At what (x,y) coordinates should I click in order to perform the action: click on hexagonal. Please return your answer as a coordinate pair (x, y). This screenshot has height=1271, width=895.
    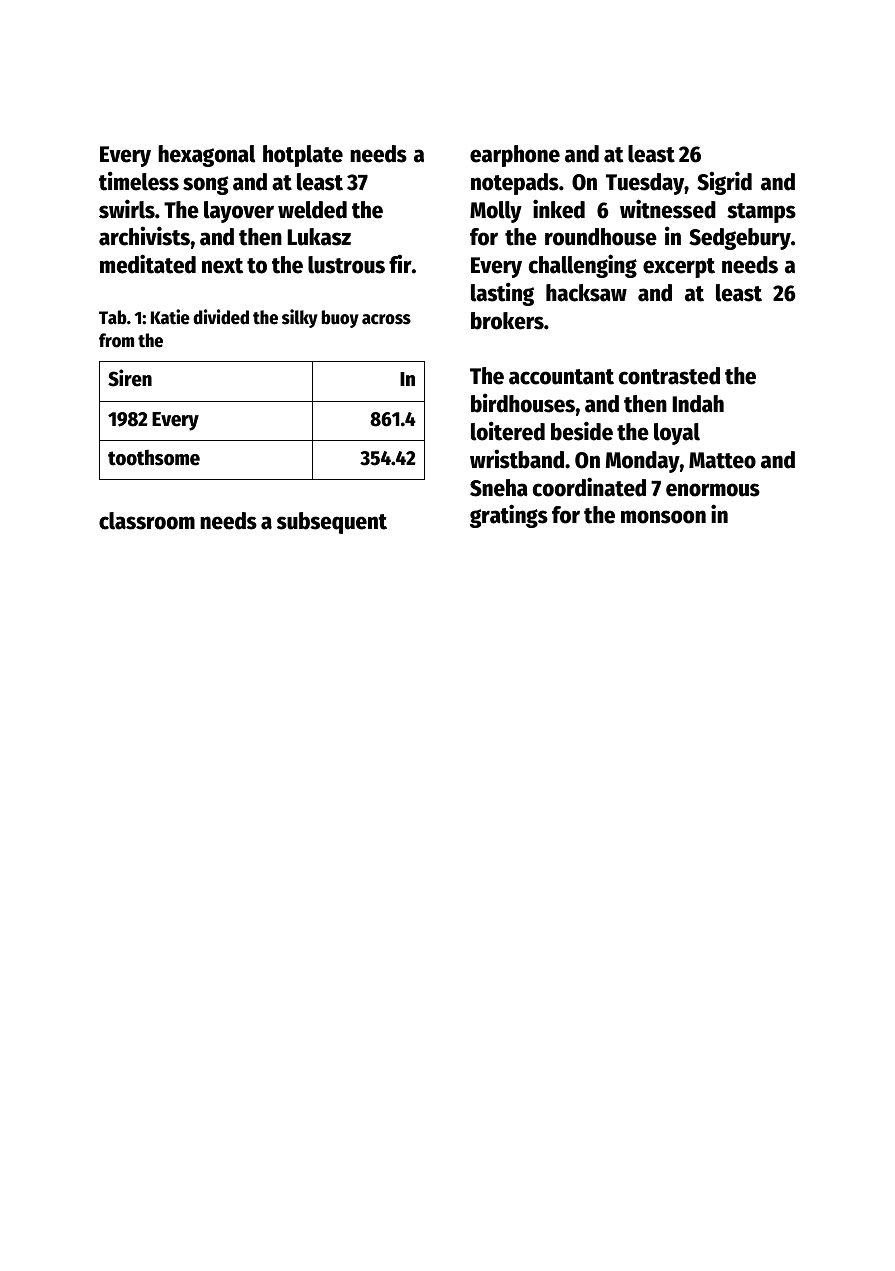
    Looking at the image, I should click on (206, 156).
